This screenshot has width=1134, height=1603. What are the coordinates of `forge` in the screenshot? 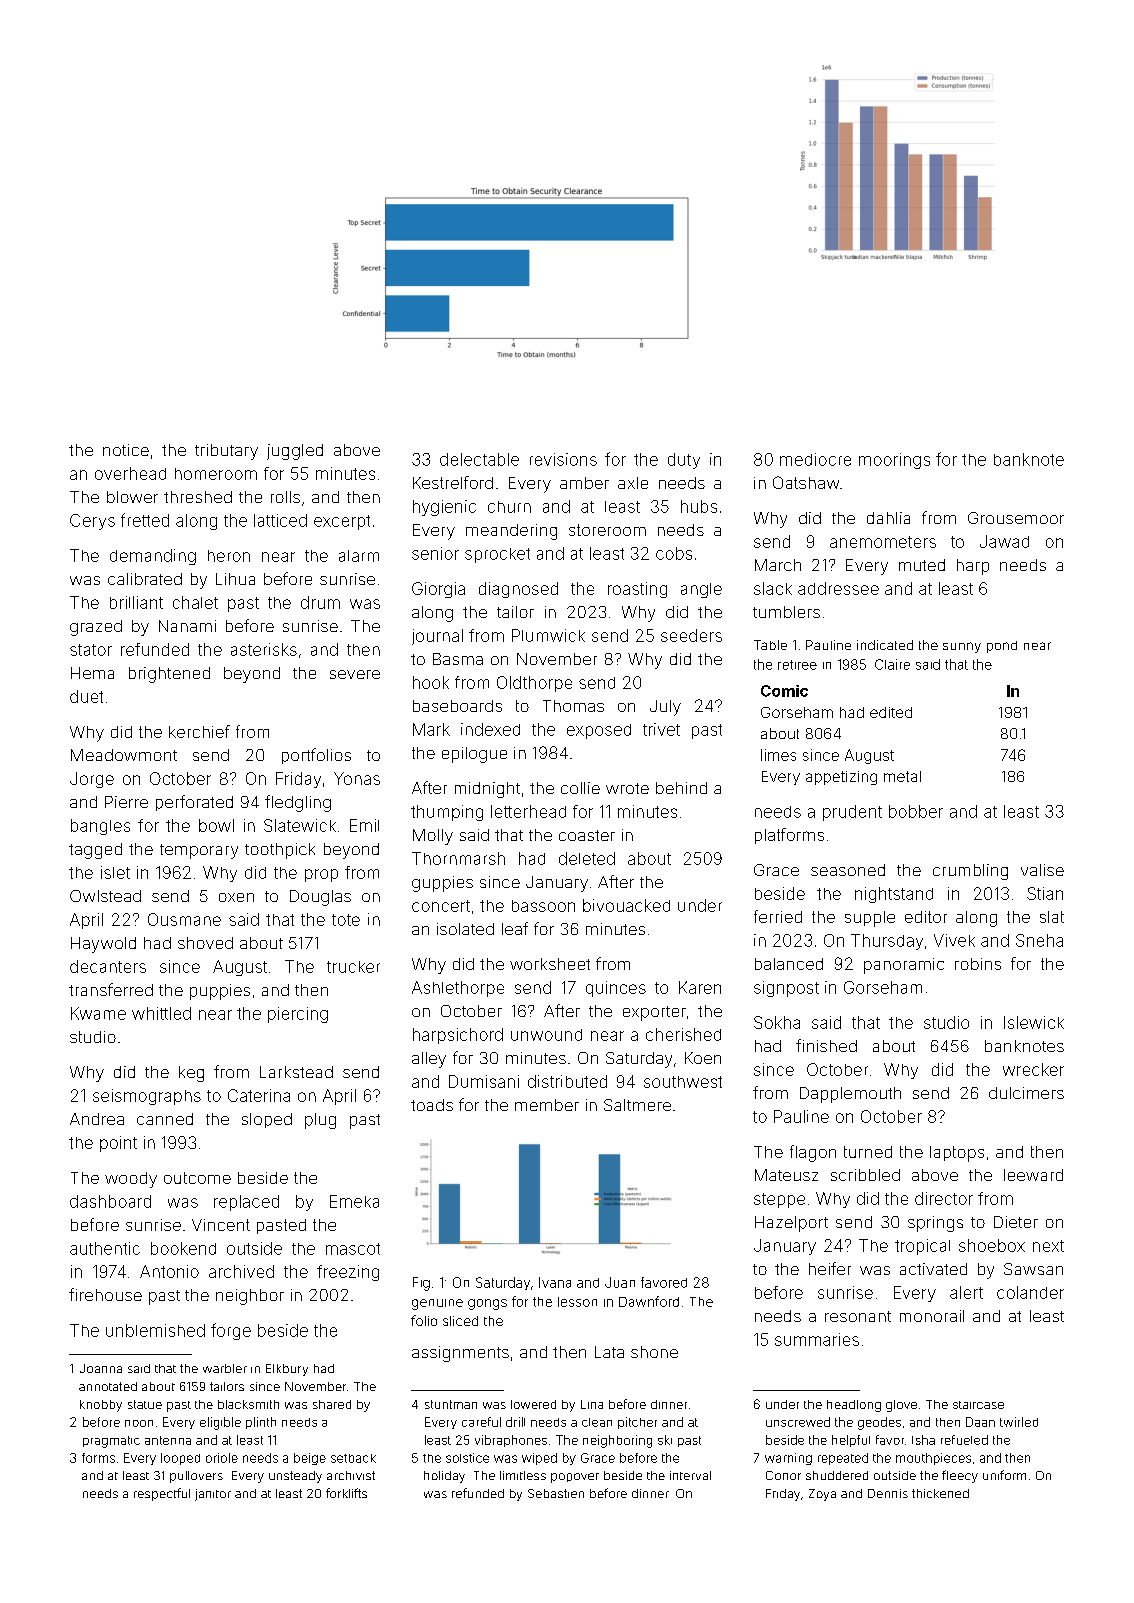 It's located at (231, 1331).
